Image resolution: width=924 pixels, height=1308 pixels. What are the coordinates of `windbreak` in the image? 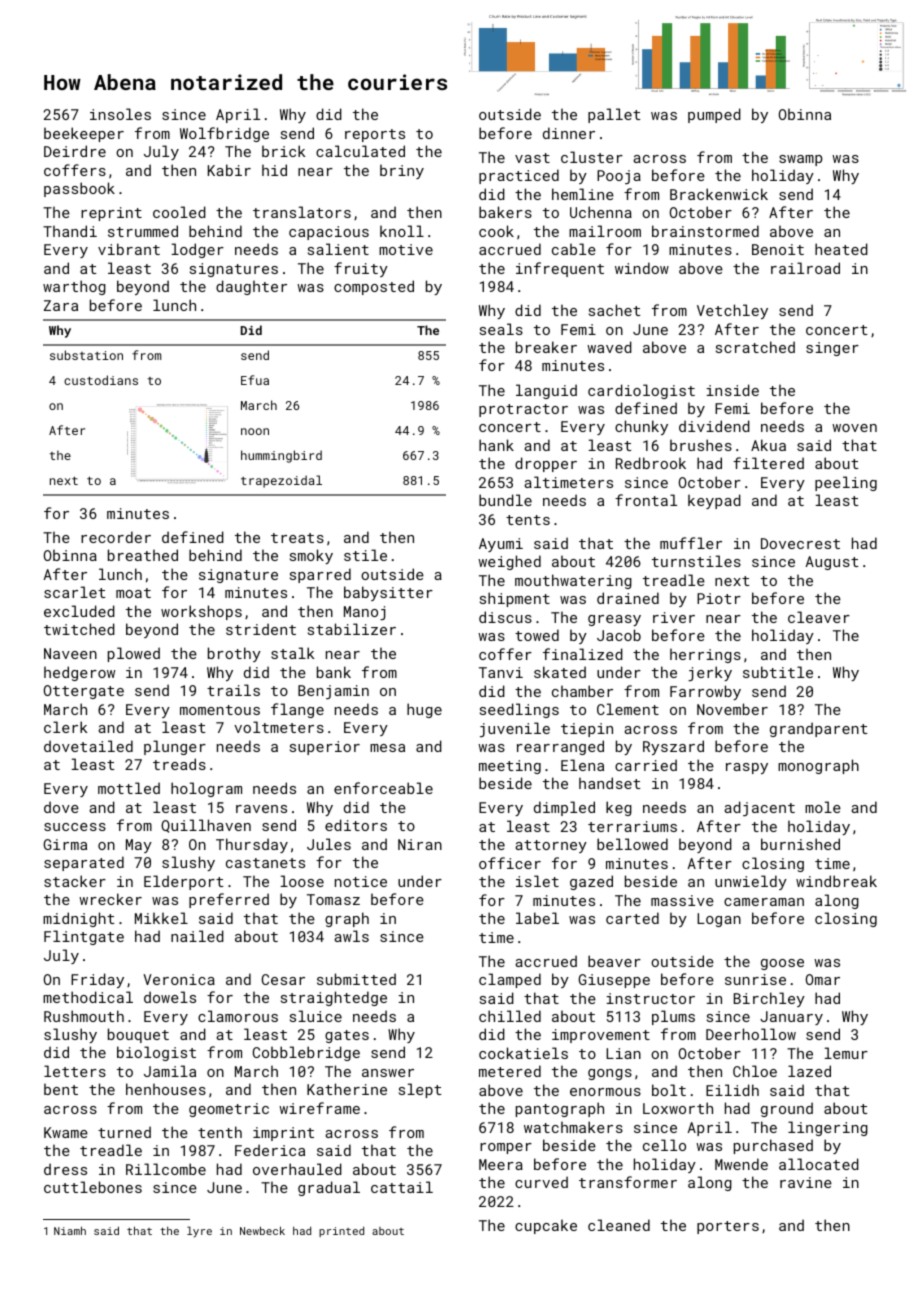 It's located at (836, 881).
